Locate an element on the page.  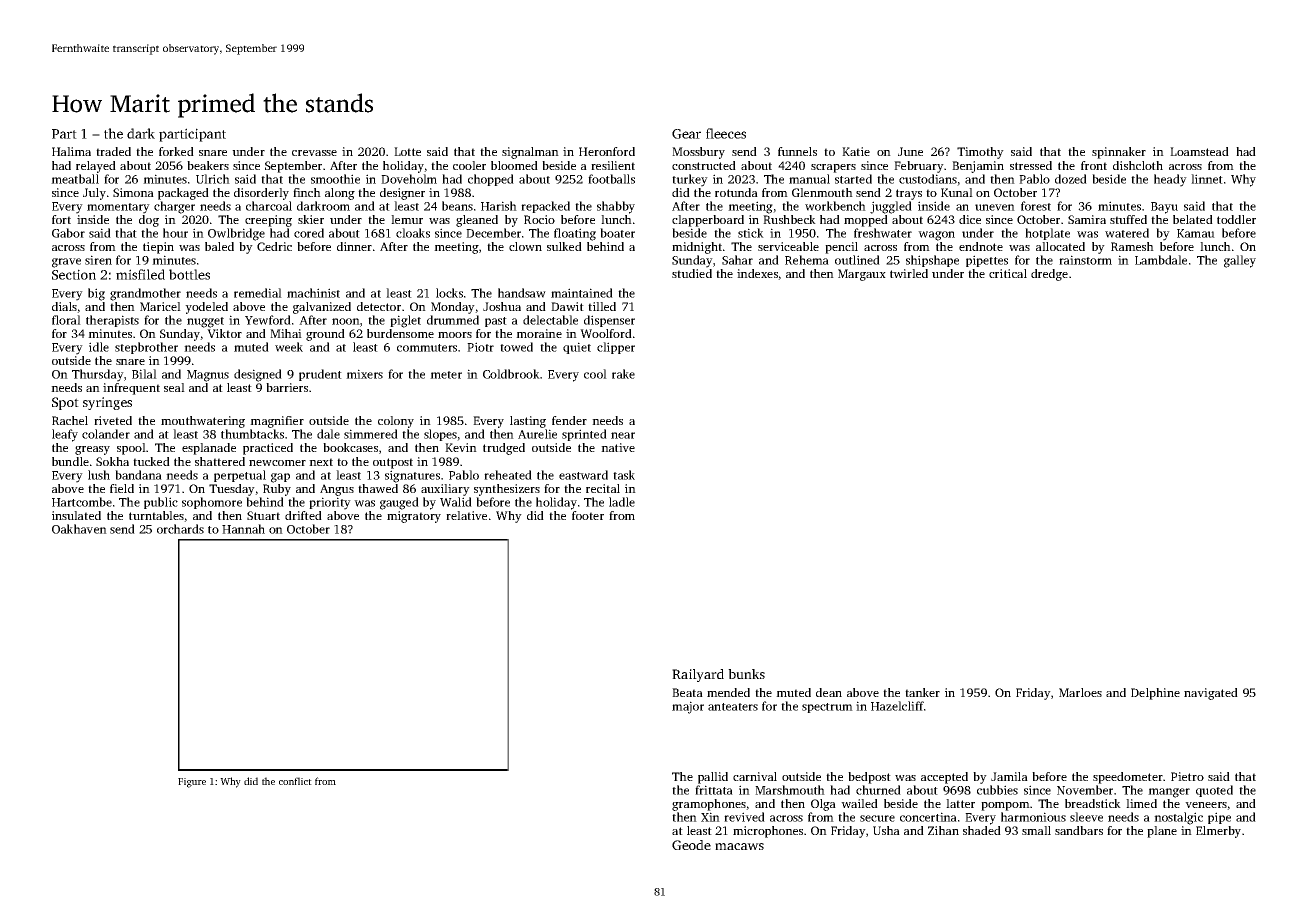
Sahar is located at coordinates (737, 260).
